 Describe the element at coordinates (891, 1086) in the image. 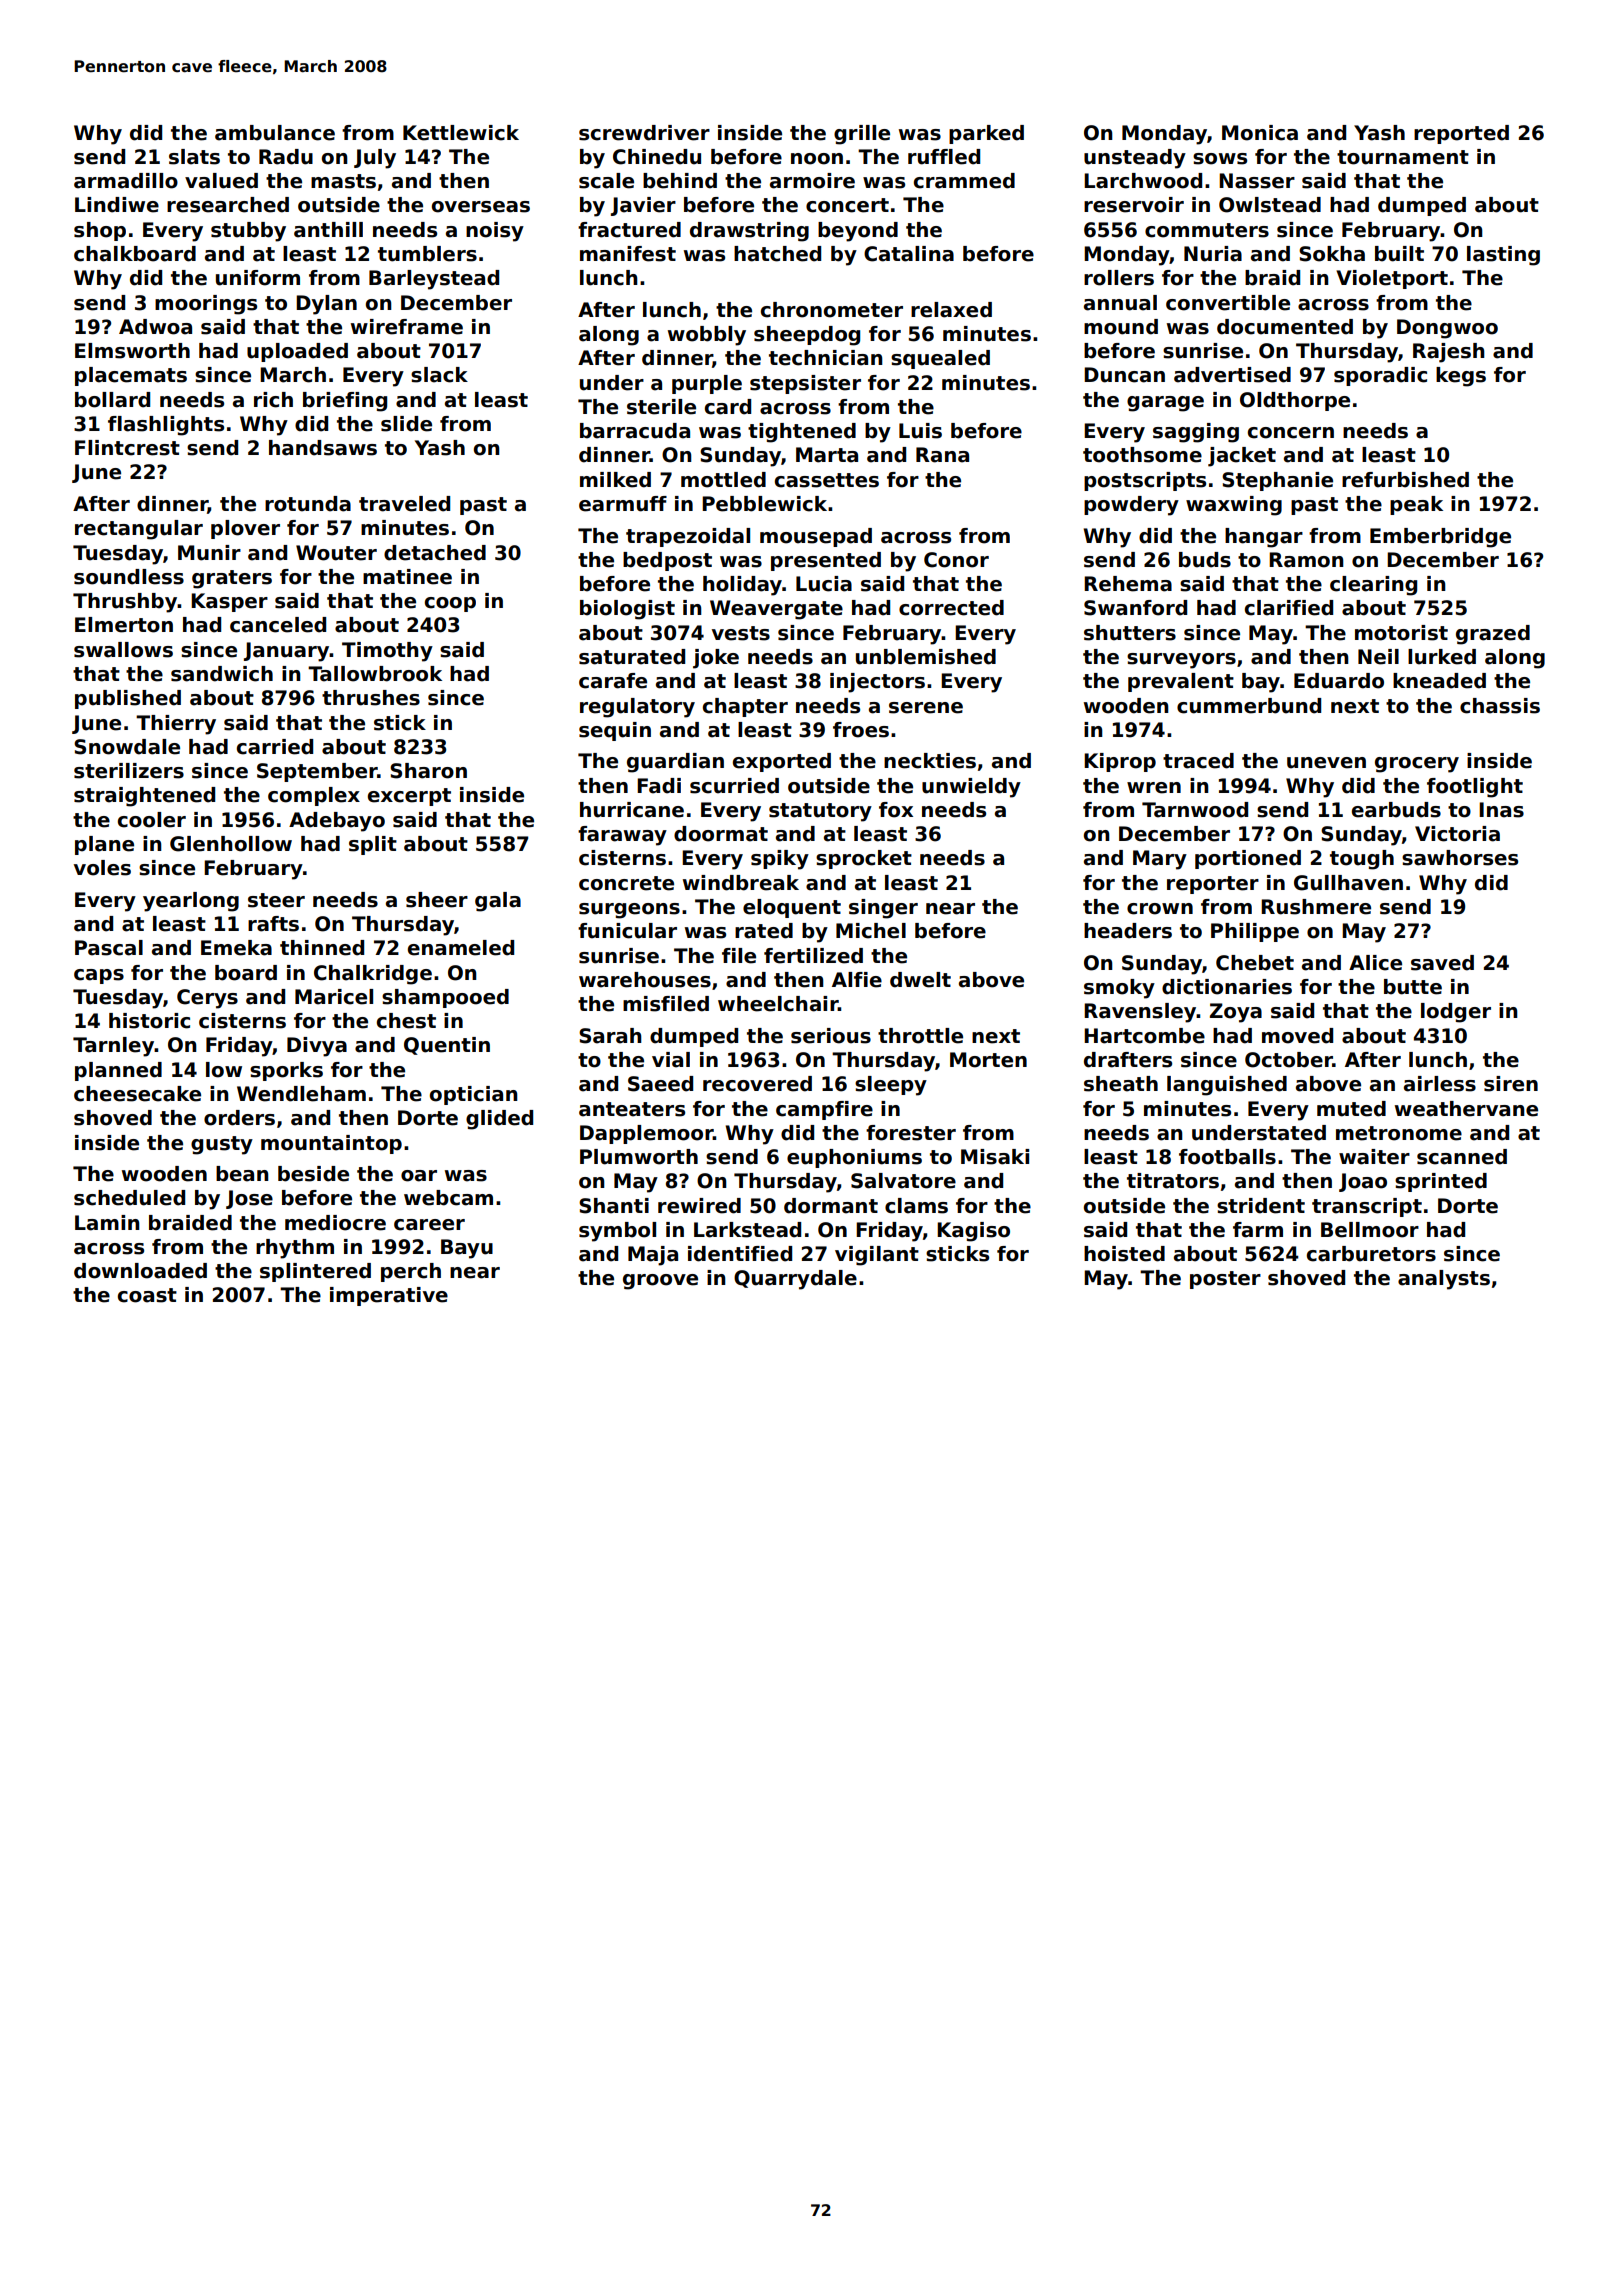

I see `sleepy` at that location.
